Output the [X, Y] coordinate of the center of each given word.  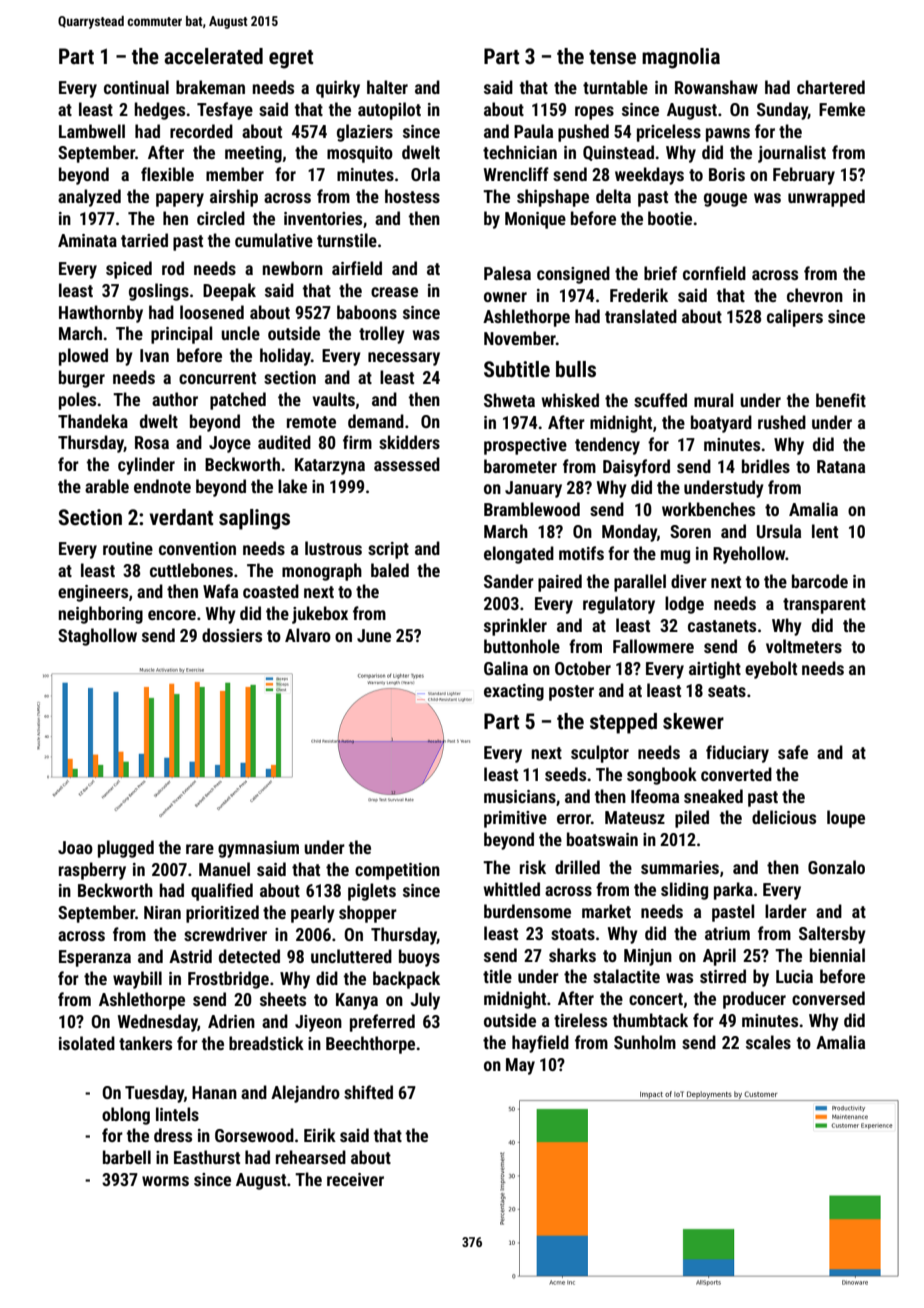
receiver [355, 1179]
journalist [792, 154]
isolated [87, 1043]
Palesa [507, 273]
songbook [662, 776]
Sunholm [645, 1042]
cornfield [714, 273]
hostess [412, 196]
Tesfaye [225, 111]
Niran [162, 912]
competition [397, 871]
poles [77, 401]
